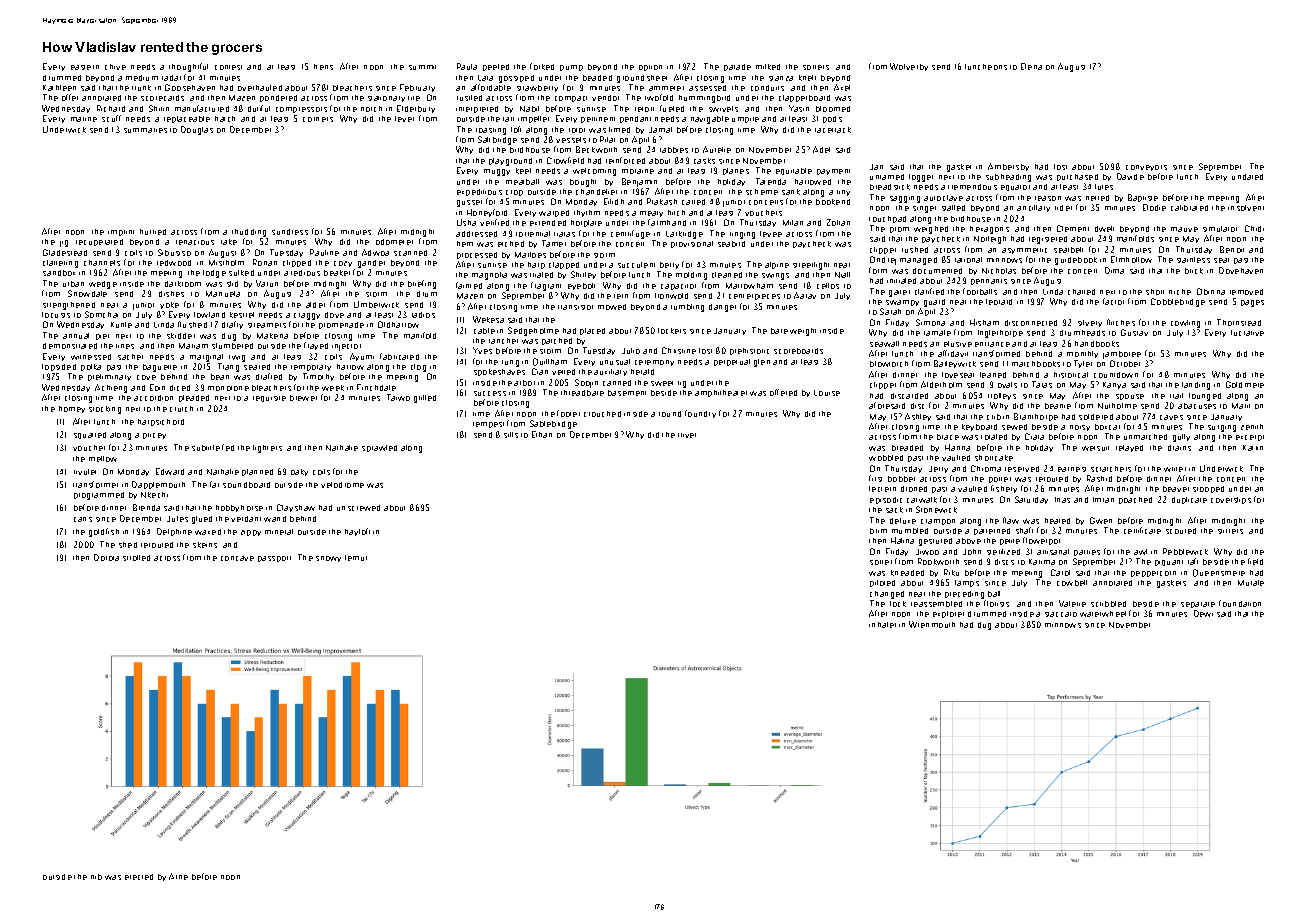 This image has width=1308, height=924. Describe the element at coordinates (139, 877) in the image. I see `erected` at that location.
